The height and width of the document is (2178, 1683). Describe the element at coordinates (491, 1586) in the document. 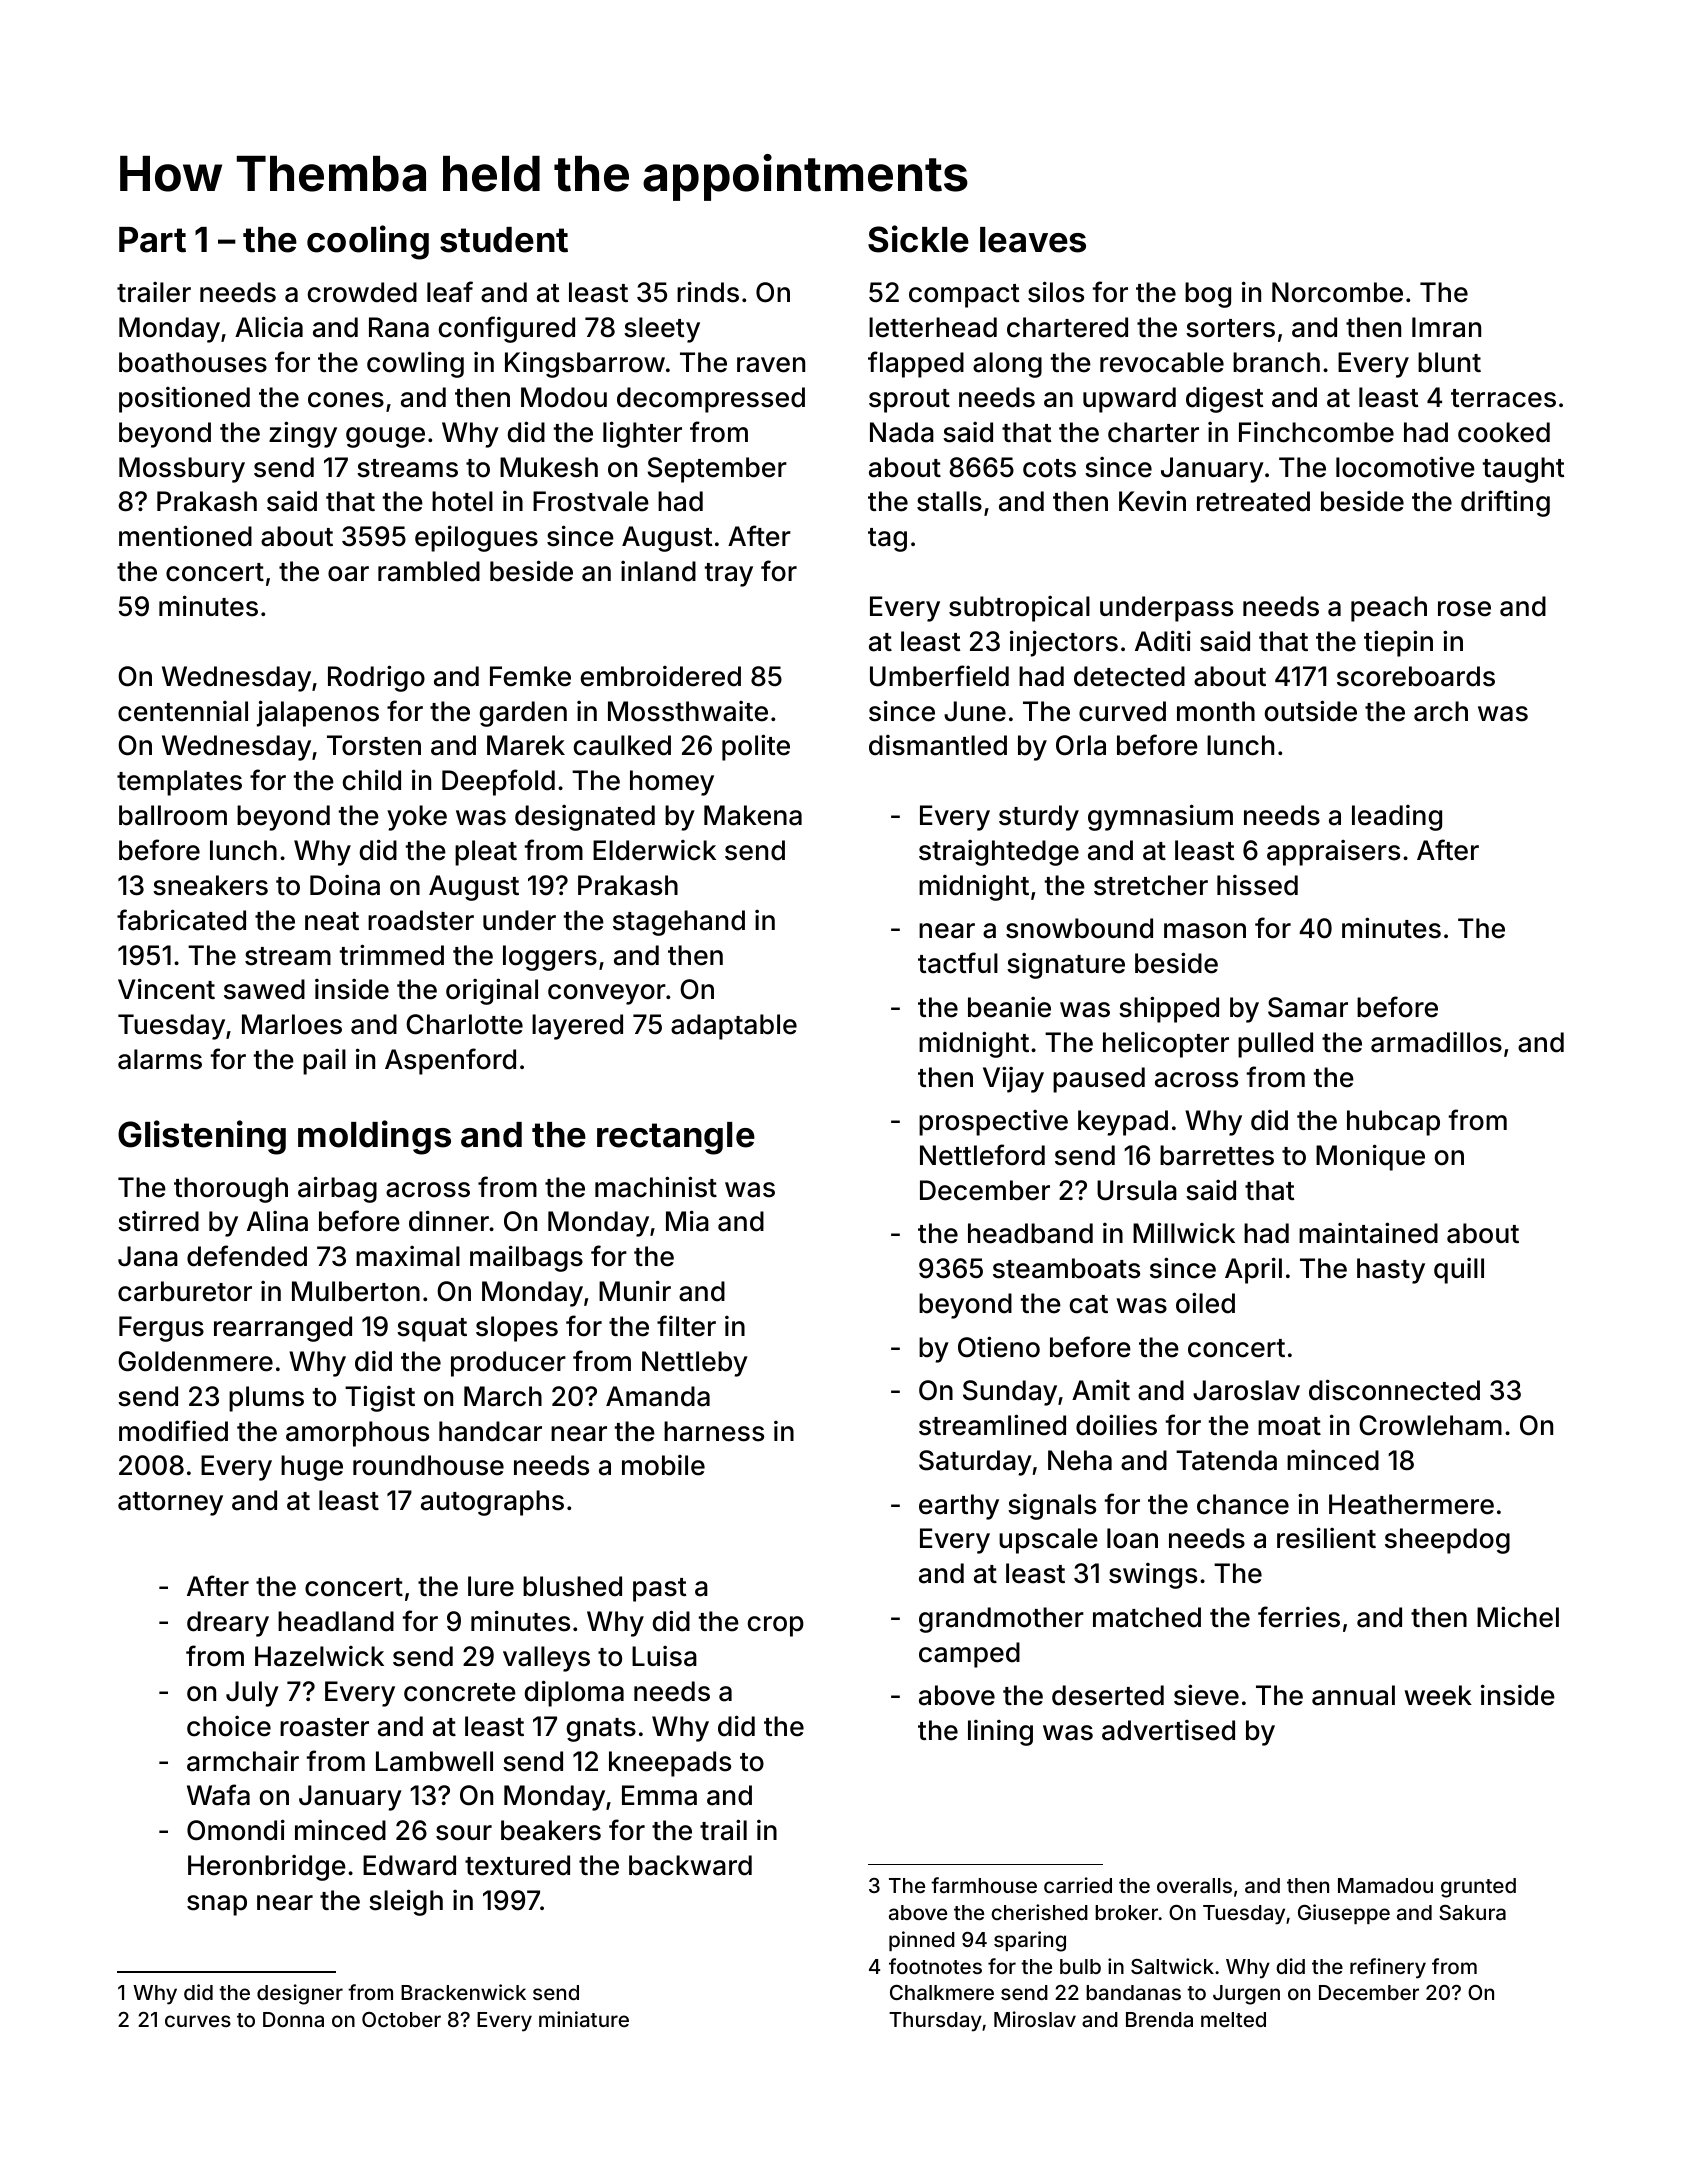

I see `lure` at that location.
